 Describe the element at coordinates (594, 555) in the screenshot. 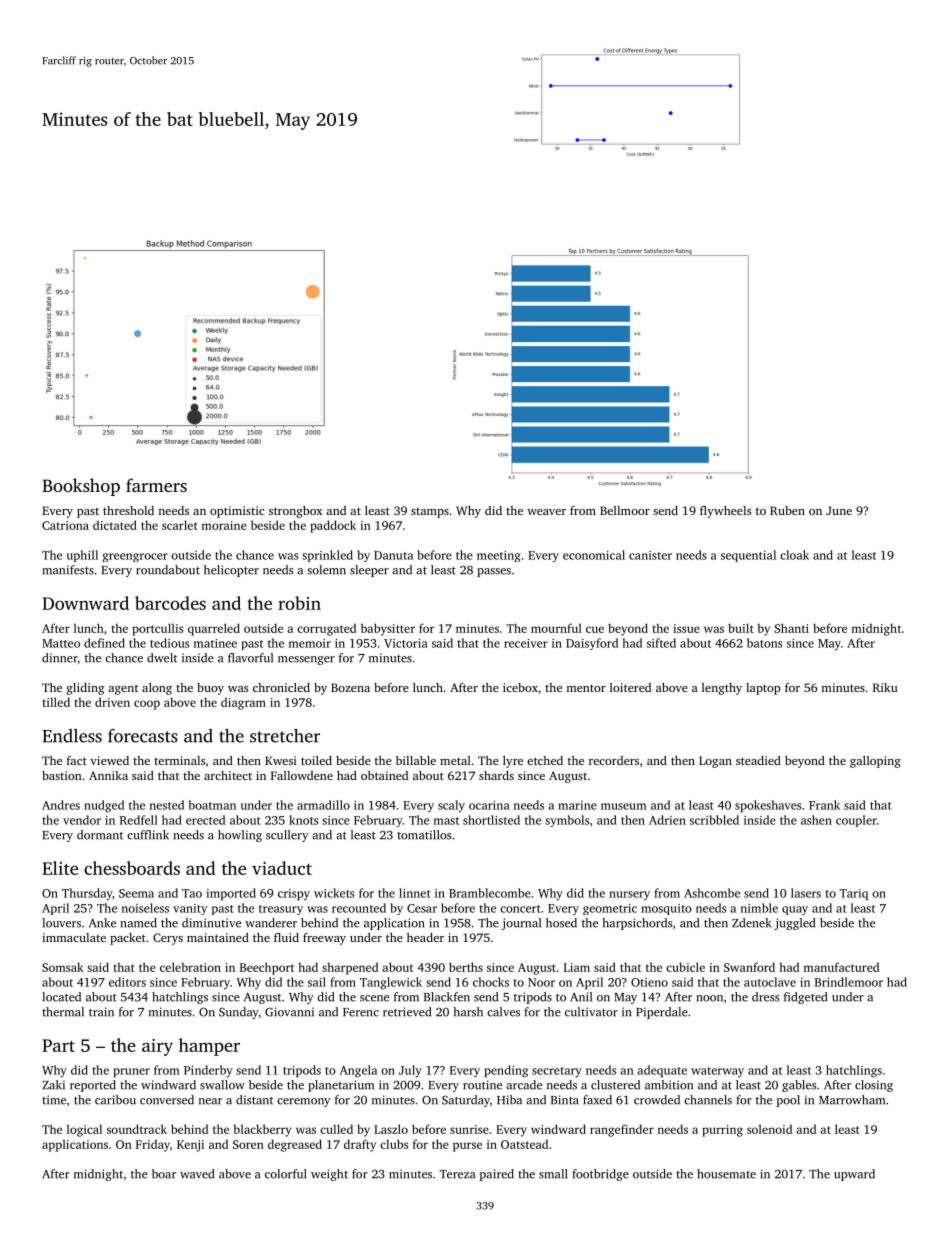

I see `economical` at that location.
